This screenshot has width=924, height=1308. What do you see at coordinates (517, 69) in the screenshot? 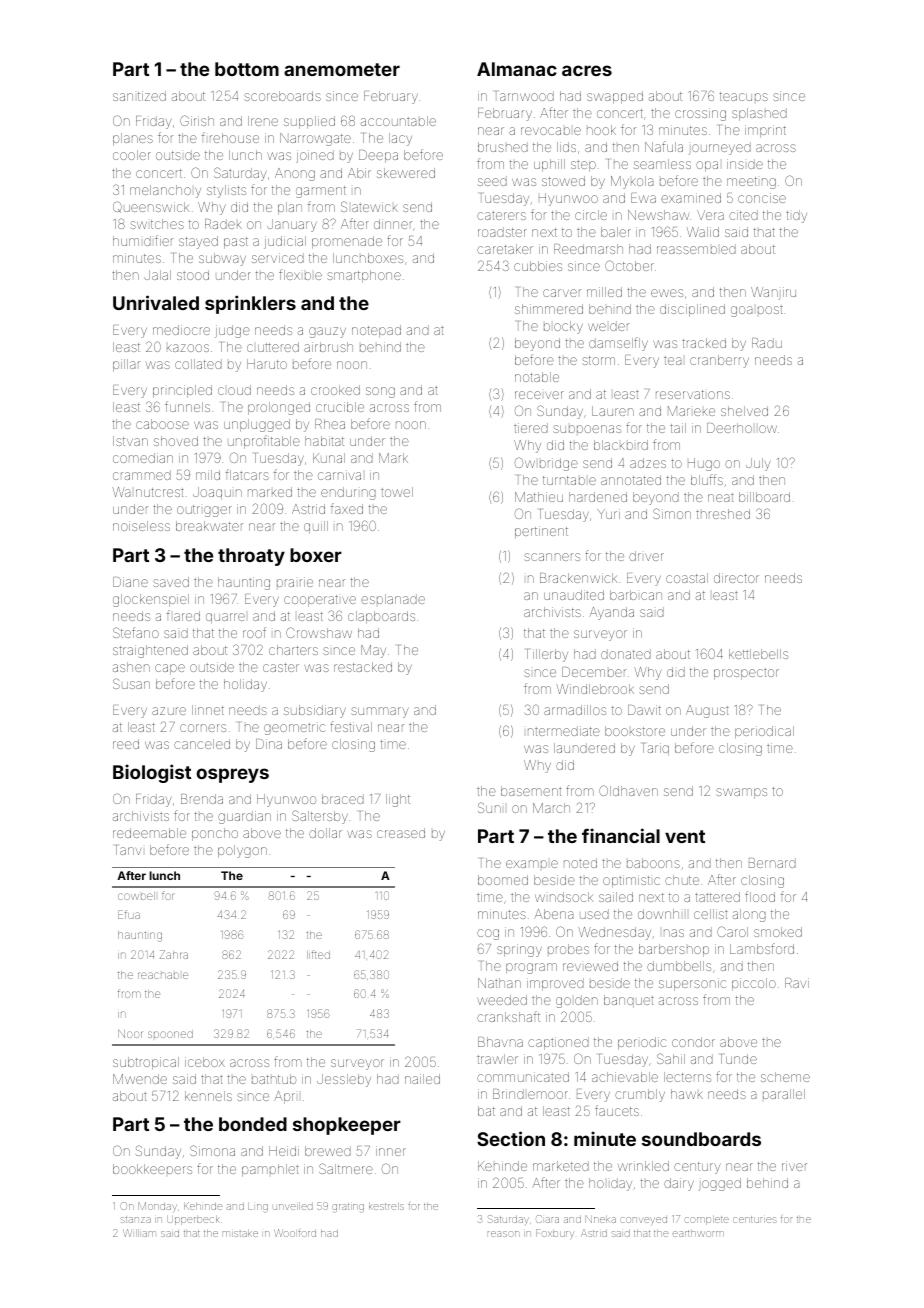
I see `Almanac` at bounding box center [517, 69].
